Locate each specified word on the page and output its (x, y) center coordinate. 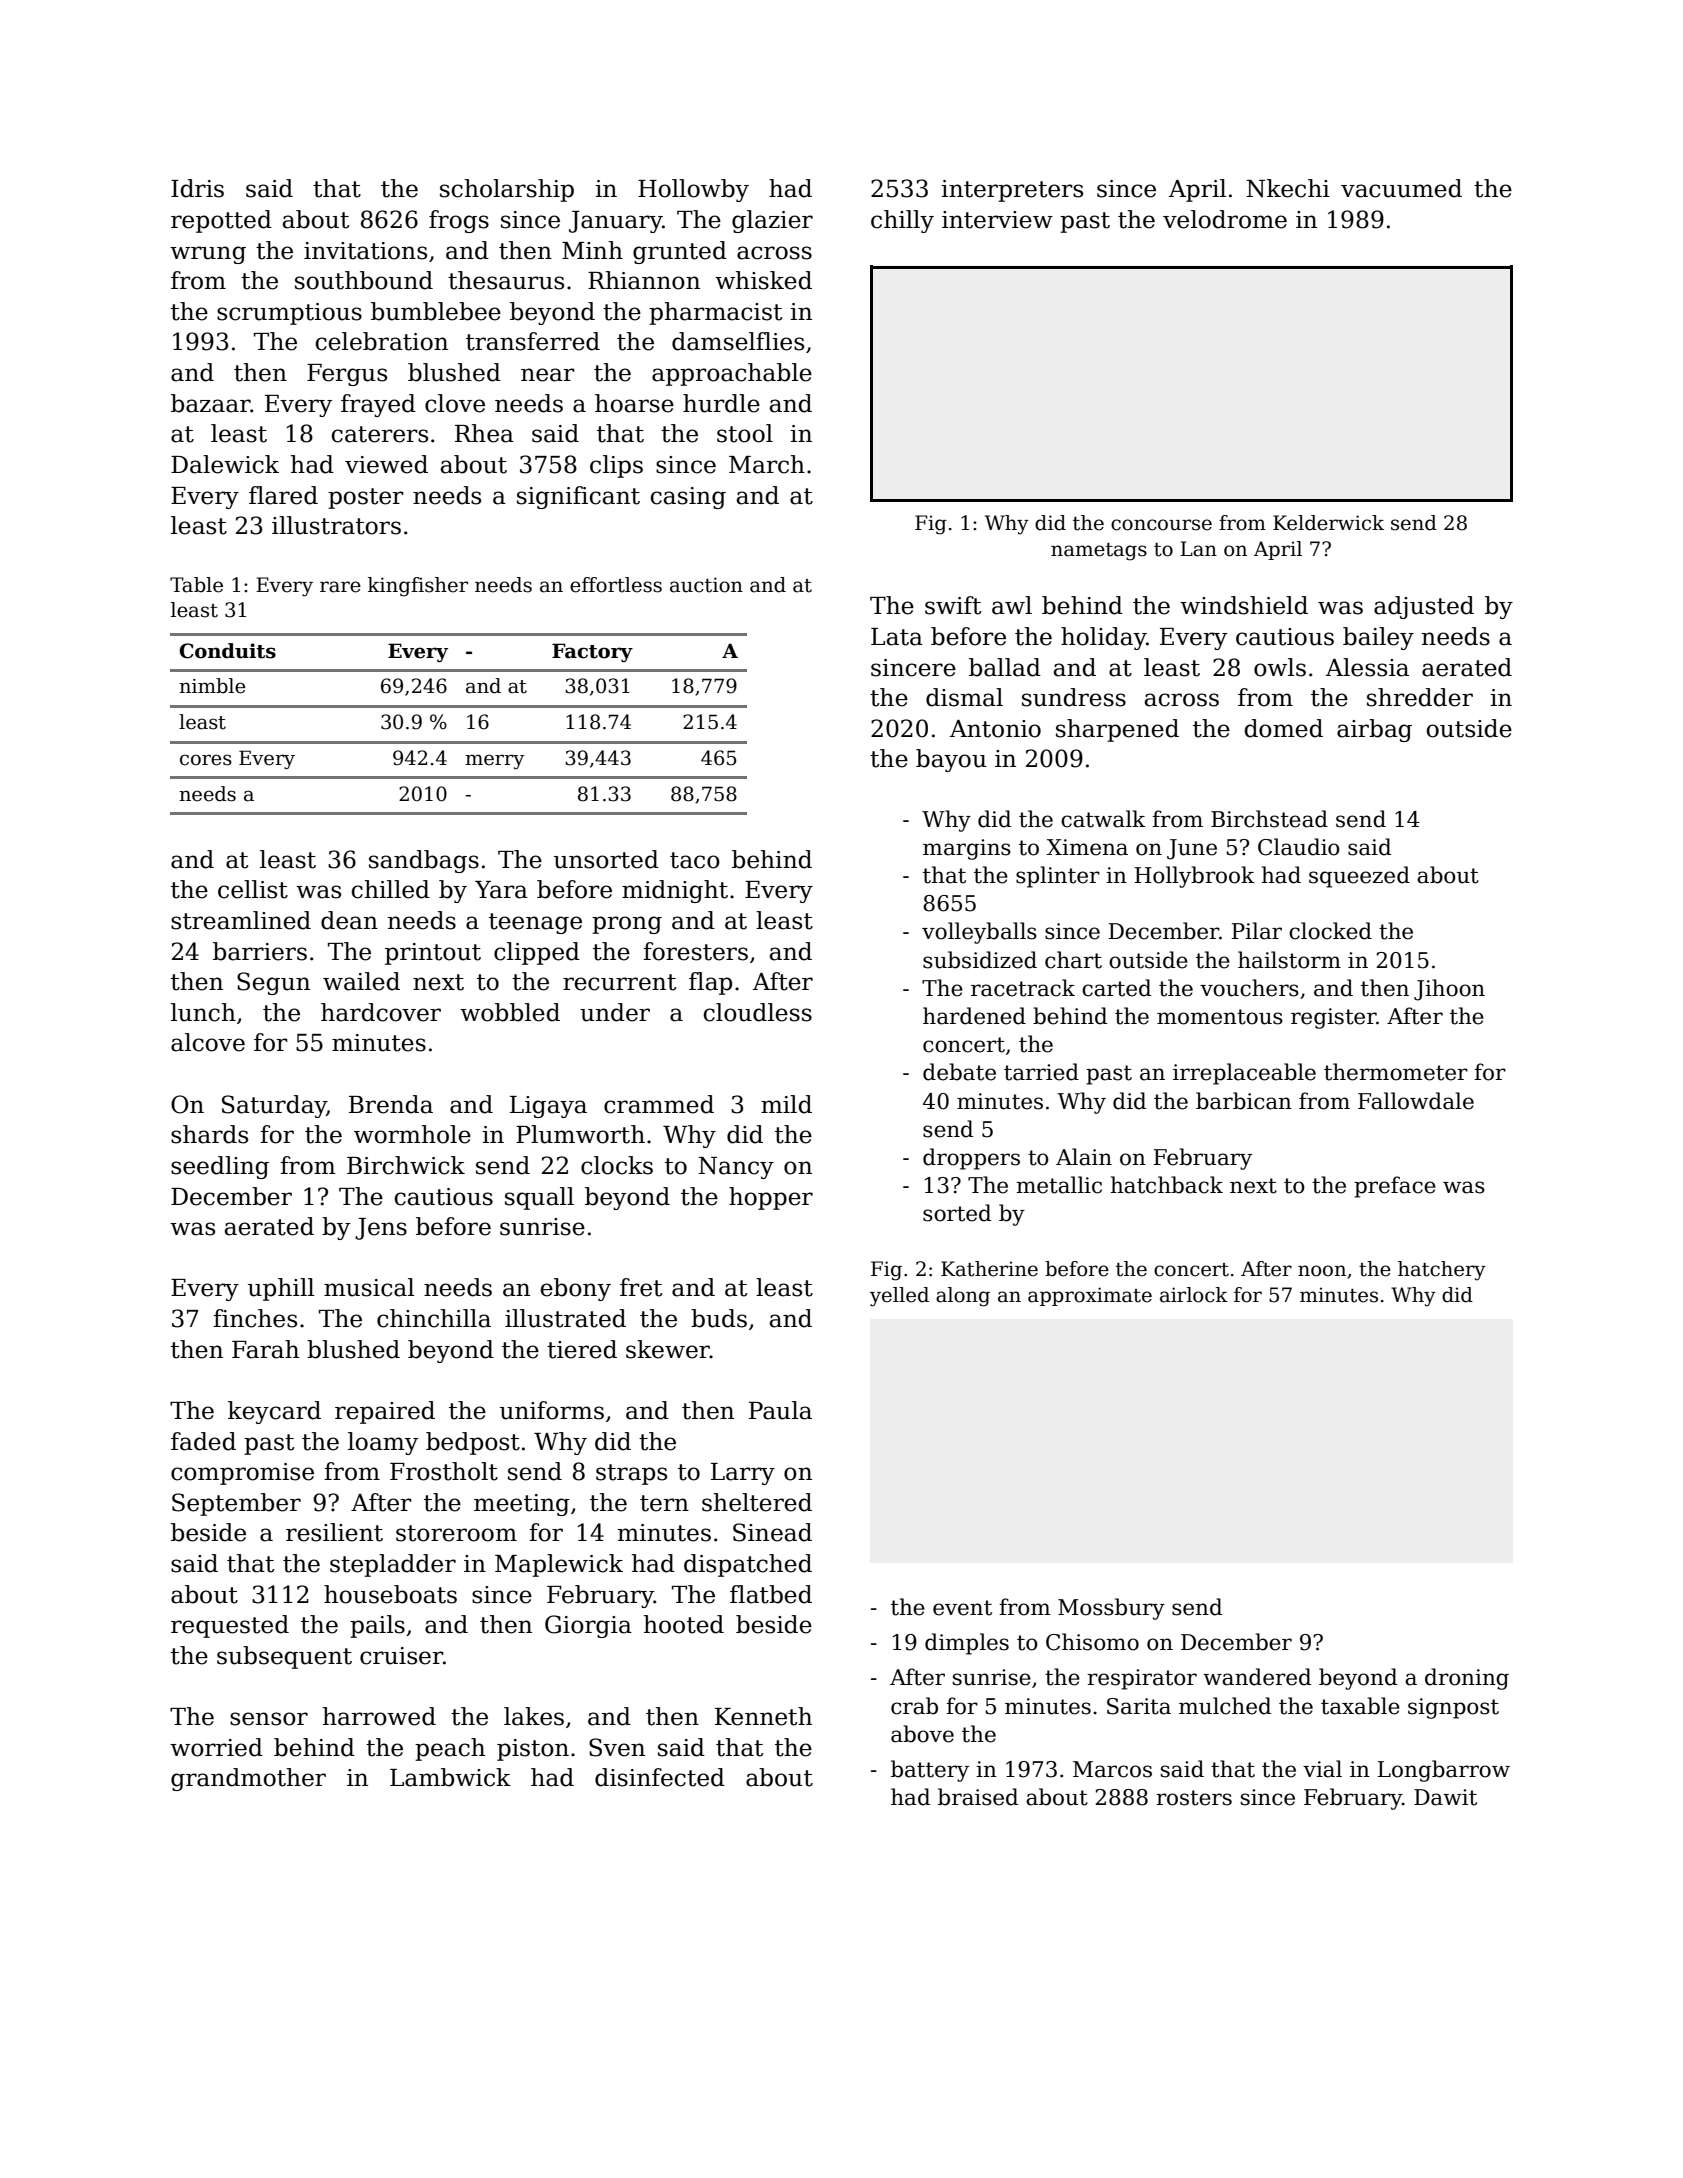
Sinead (772, 1532)
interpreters (1012, 191)
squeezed (1359, 877)
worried (216, 1747)
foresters (695, 951)
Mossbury (1111, 1609)
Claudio (1299, 847)
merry (495, 761)
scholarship (507, 190)
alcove (208, 1042)
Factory (592, 652)
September (236, 1504)
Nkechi (1288, 188)
